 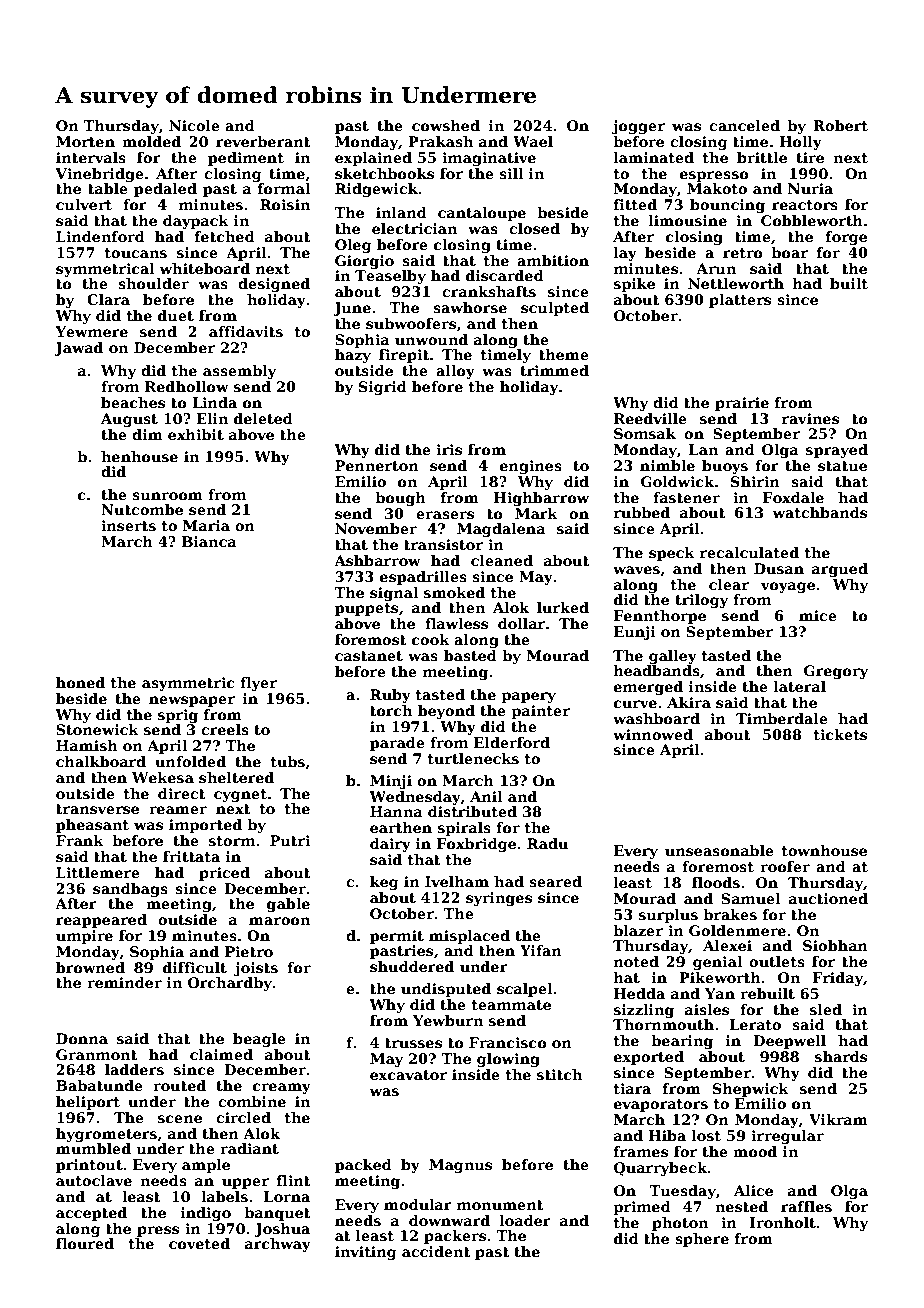 I want to click on Goldenmere, so click(x=737, y=930).
